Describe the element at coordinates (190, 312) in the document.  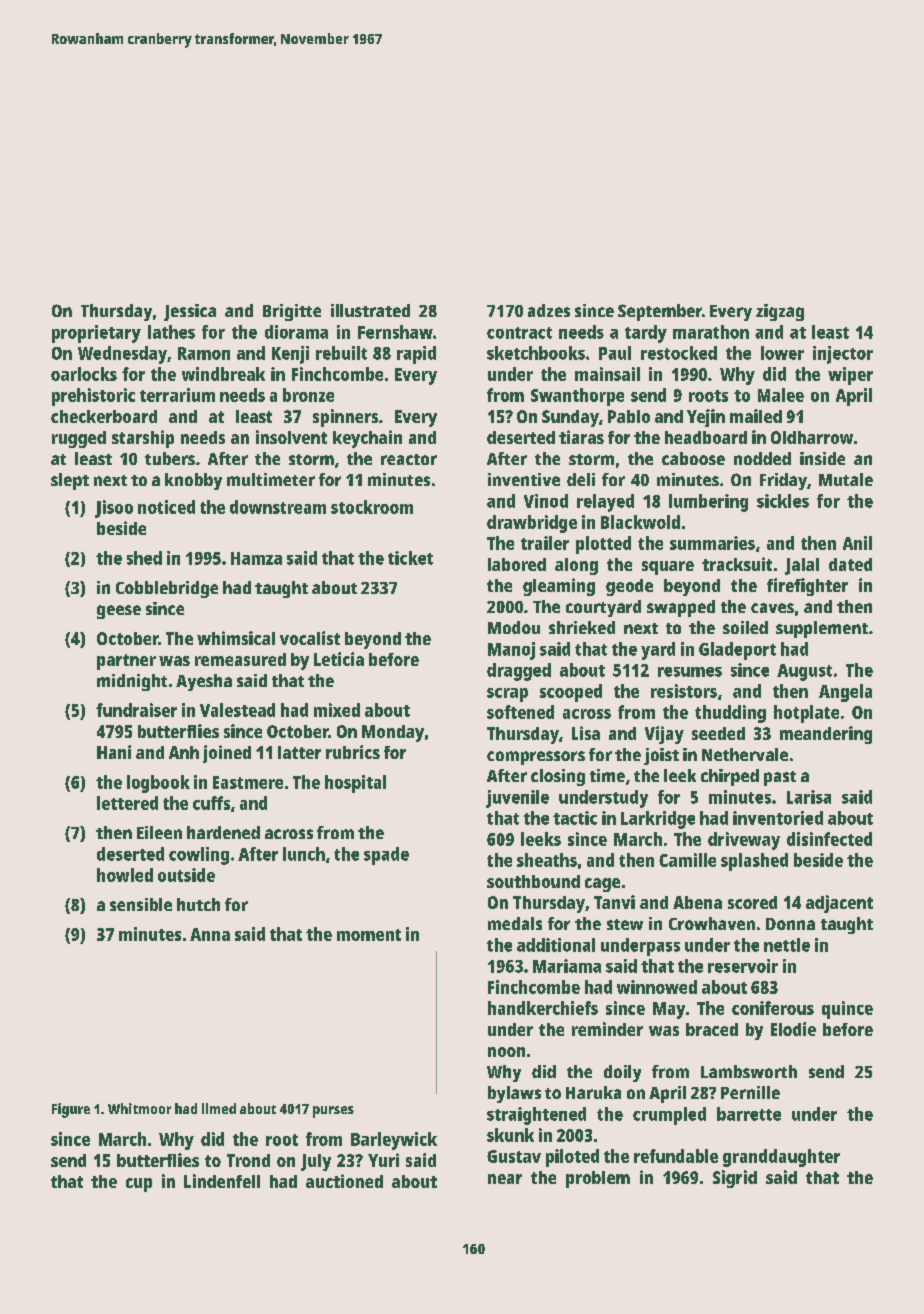
I see `Jessica` at that location.
